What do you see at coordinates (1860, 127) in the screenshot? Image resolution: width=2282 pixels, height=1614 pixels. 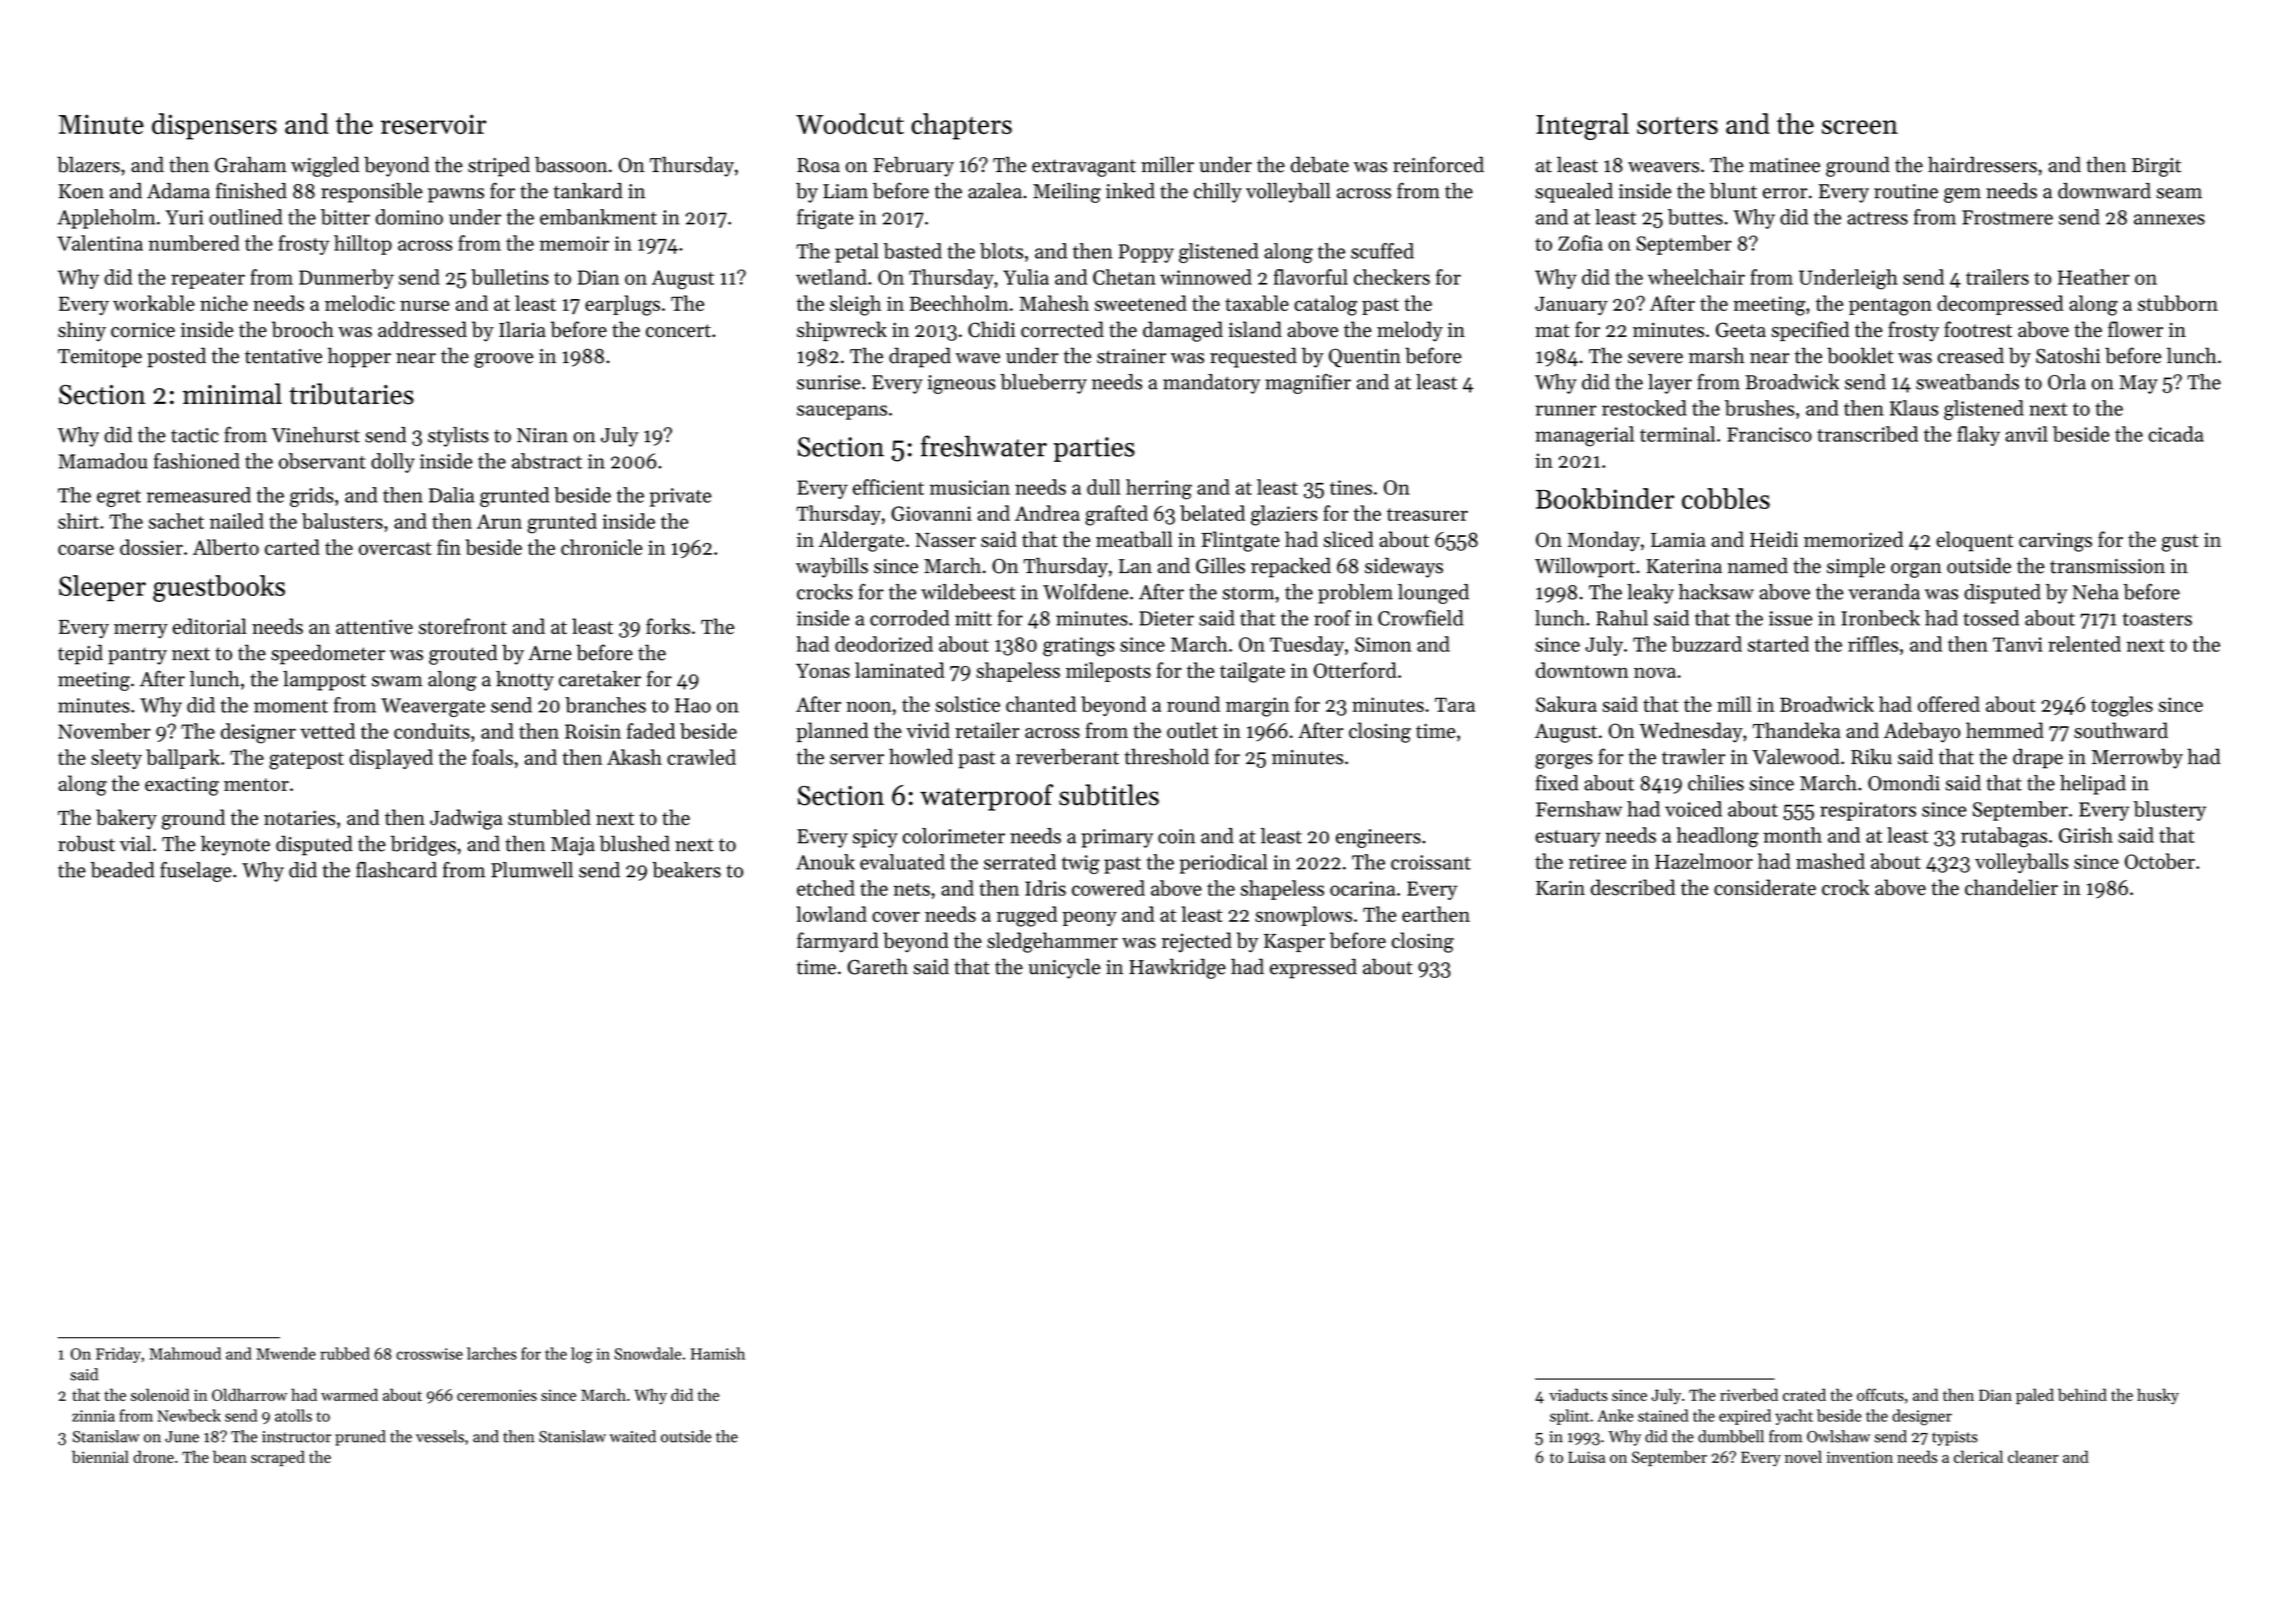 I see `screen` at bounding box center [1860, 127].
